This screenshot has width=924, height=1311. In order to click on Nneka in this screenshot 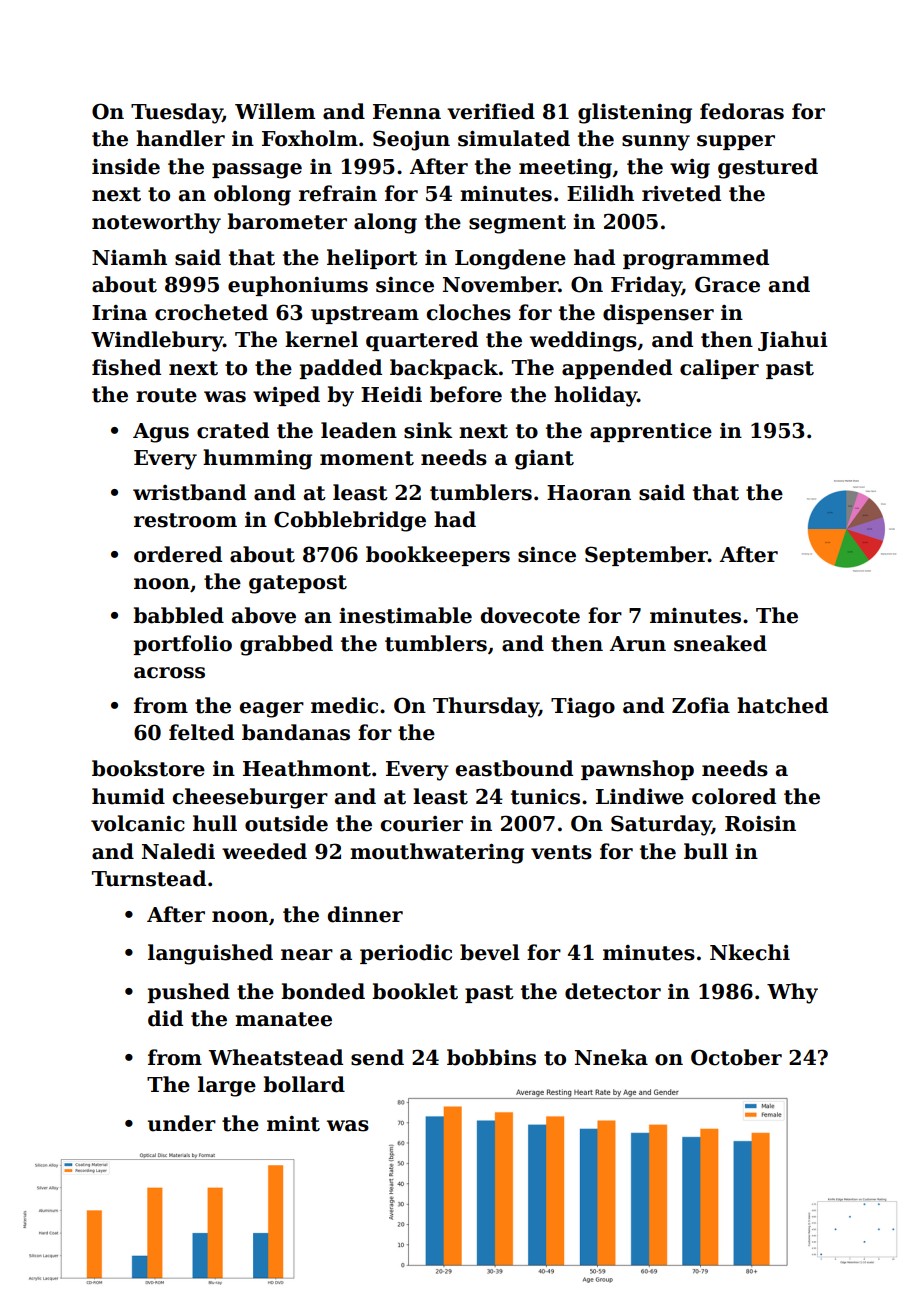, I will do `click(611, 1057)`.
